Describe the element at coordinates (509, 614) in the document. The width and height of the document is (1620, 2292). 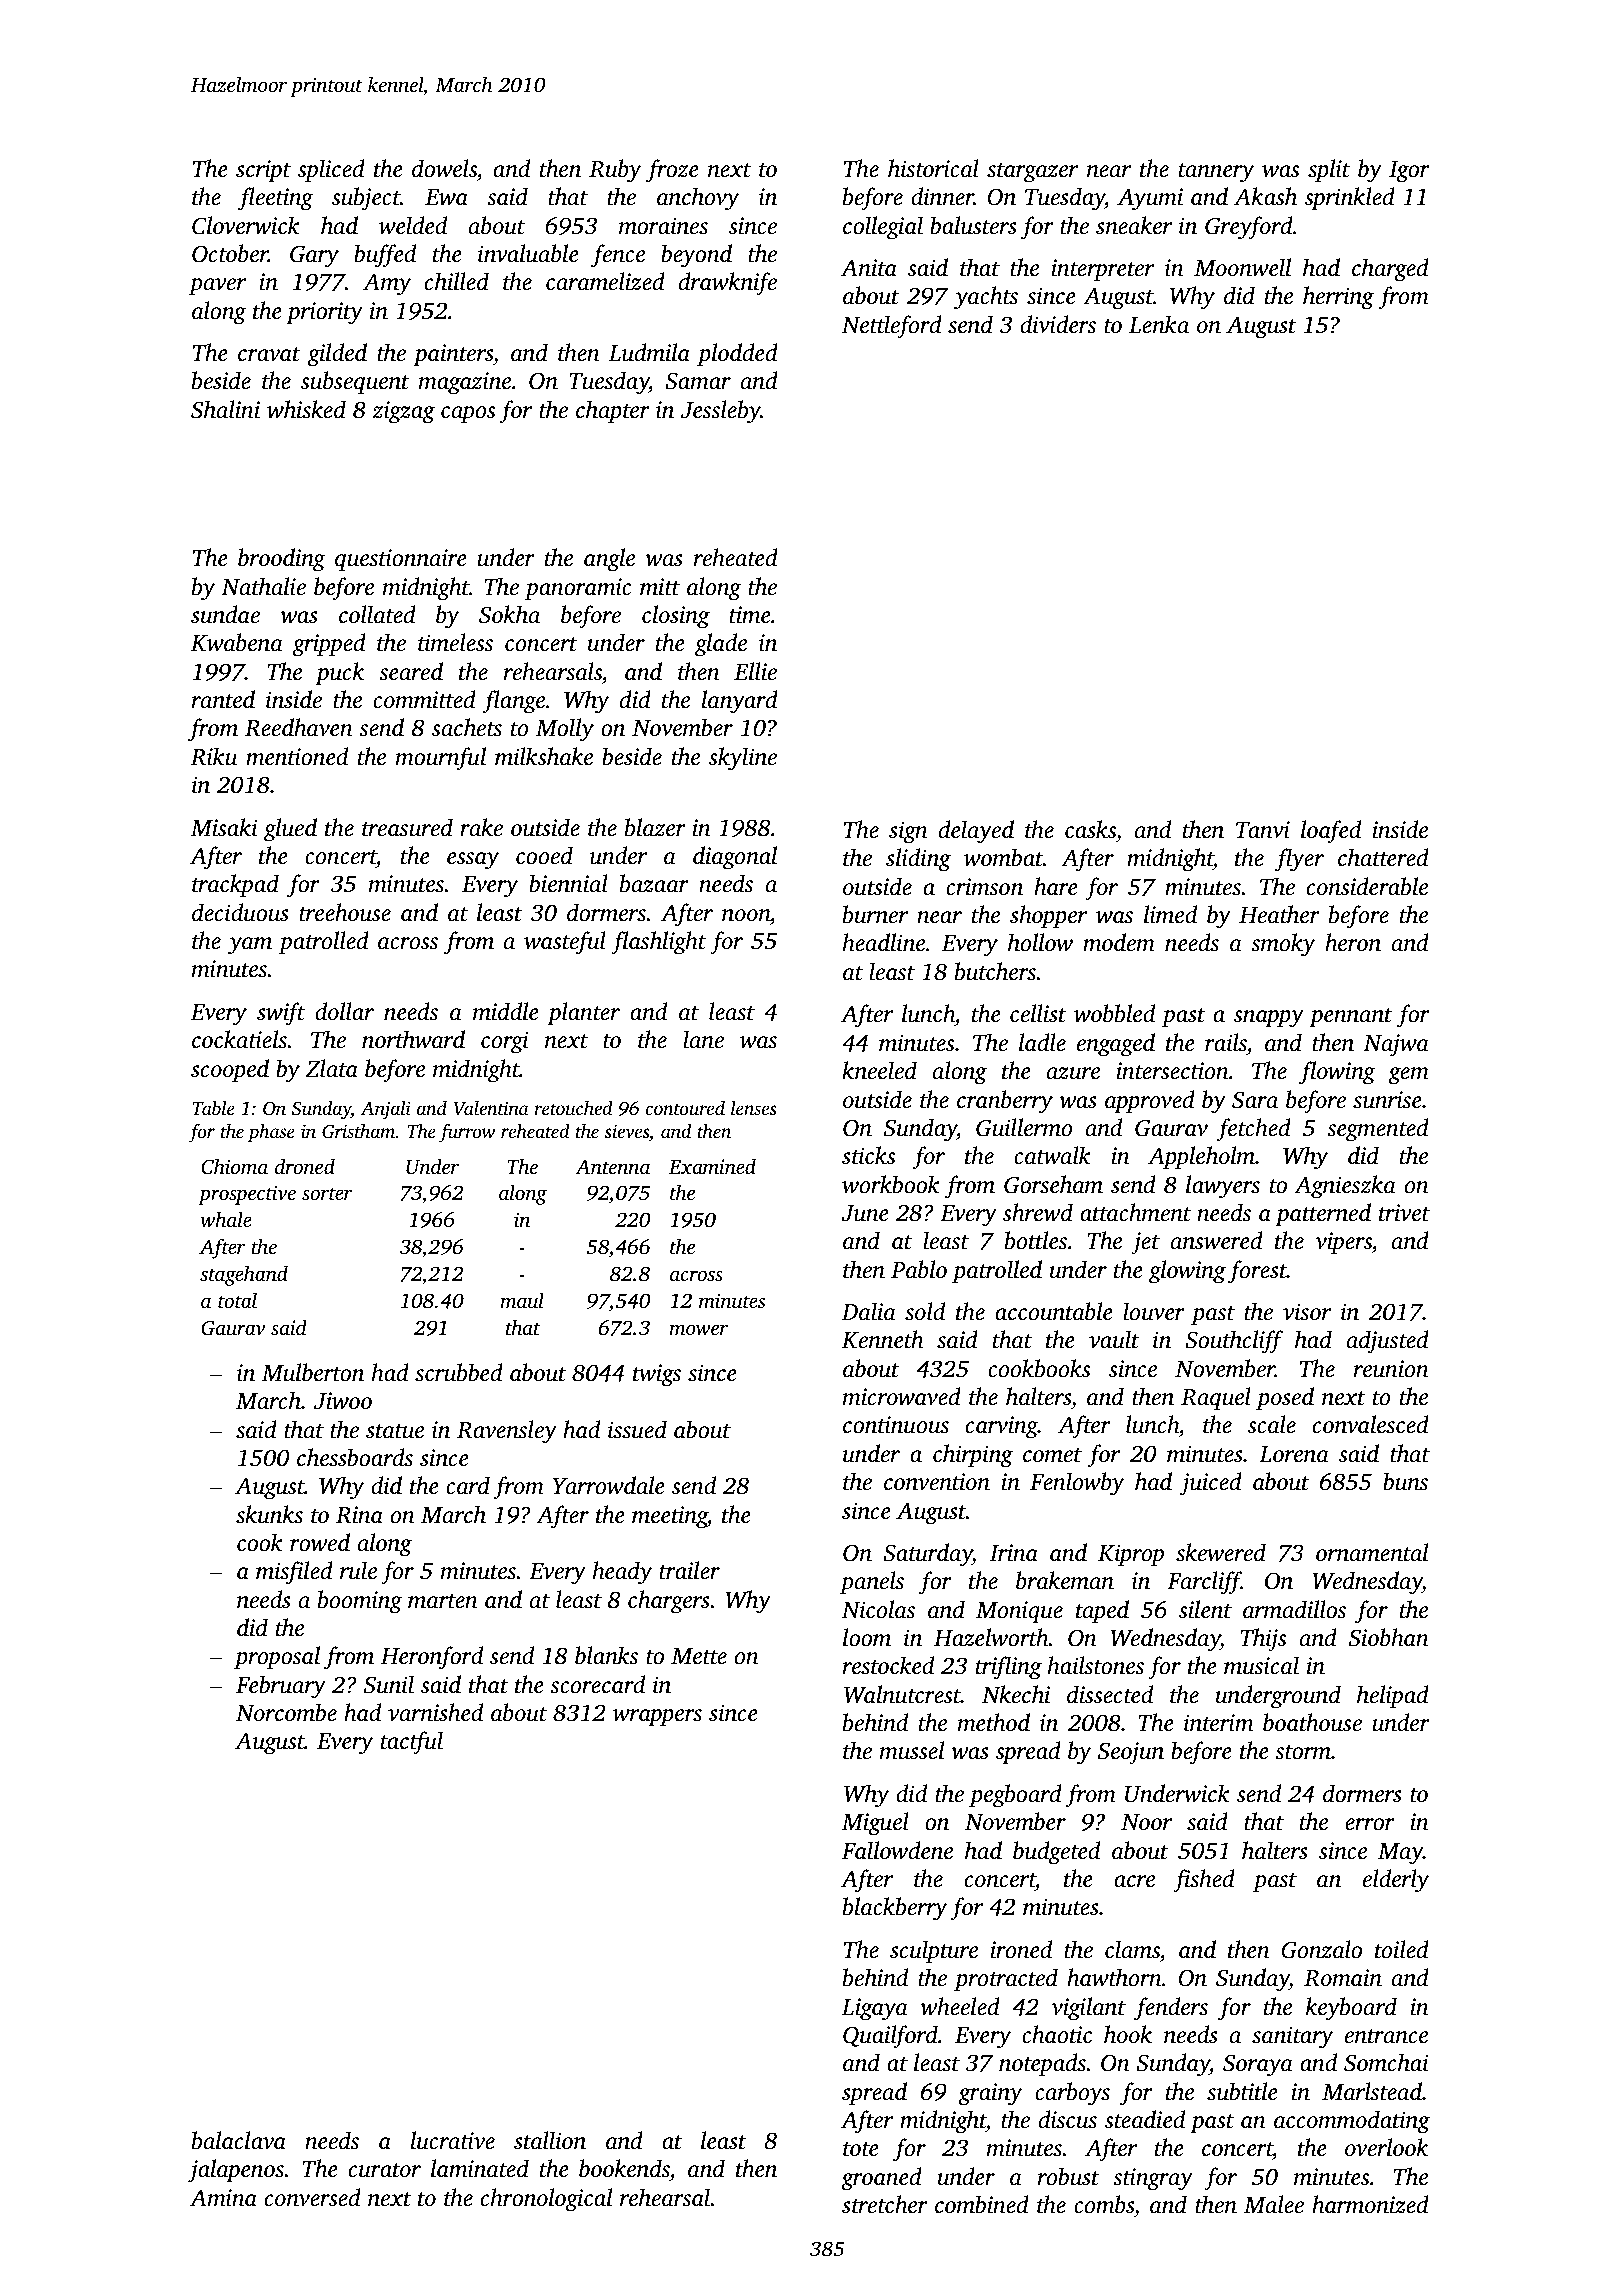
I see `Sokha` at that location.
